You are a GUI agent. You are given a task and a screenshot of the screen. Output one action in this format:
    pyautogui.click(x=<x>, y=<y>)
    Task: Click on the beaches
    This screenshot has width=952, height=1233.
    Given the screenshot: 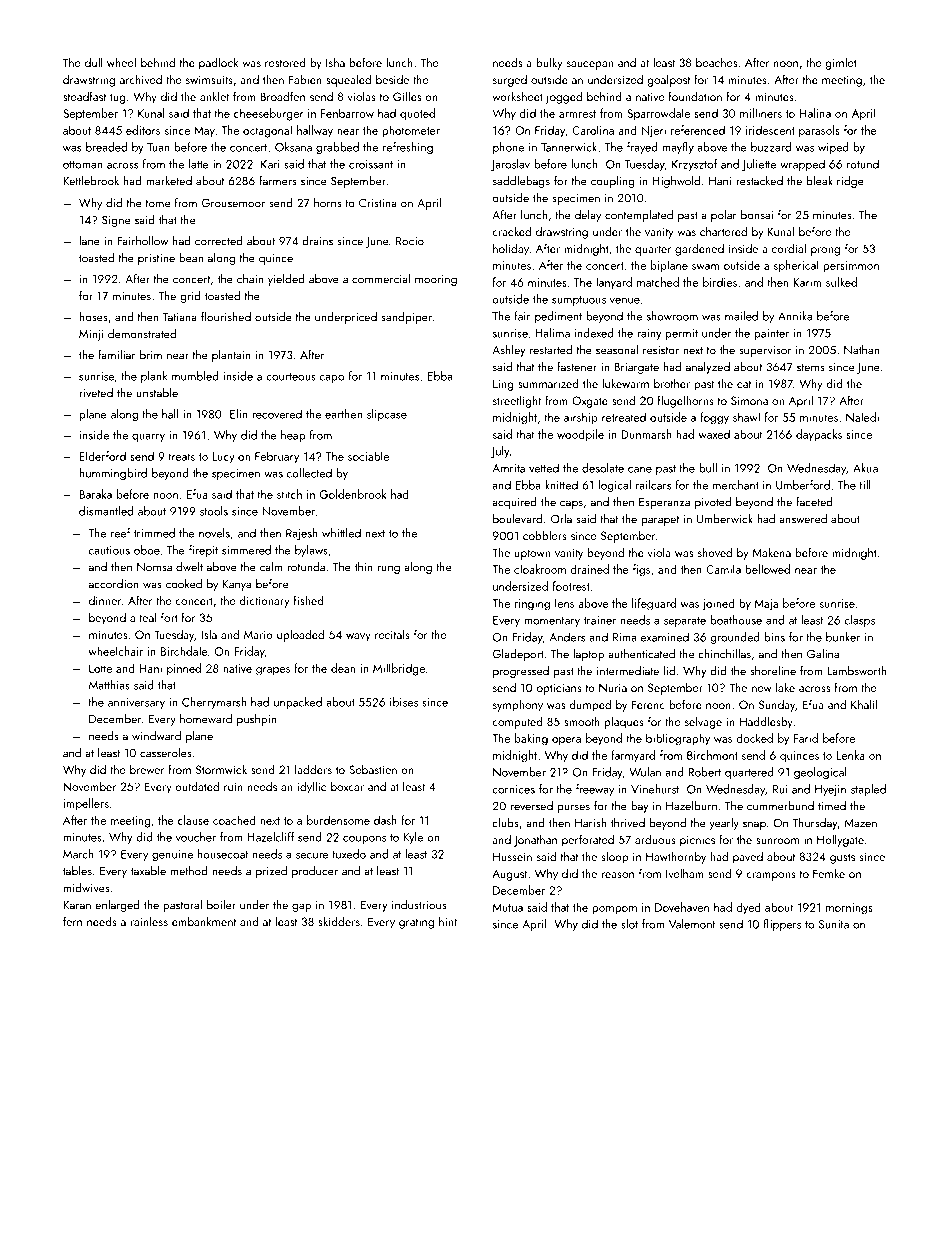 What is the action you would take?
    pyautogui.click(x=716, y=62)
